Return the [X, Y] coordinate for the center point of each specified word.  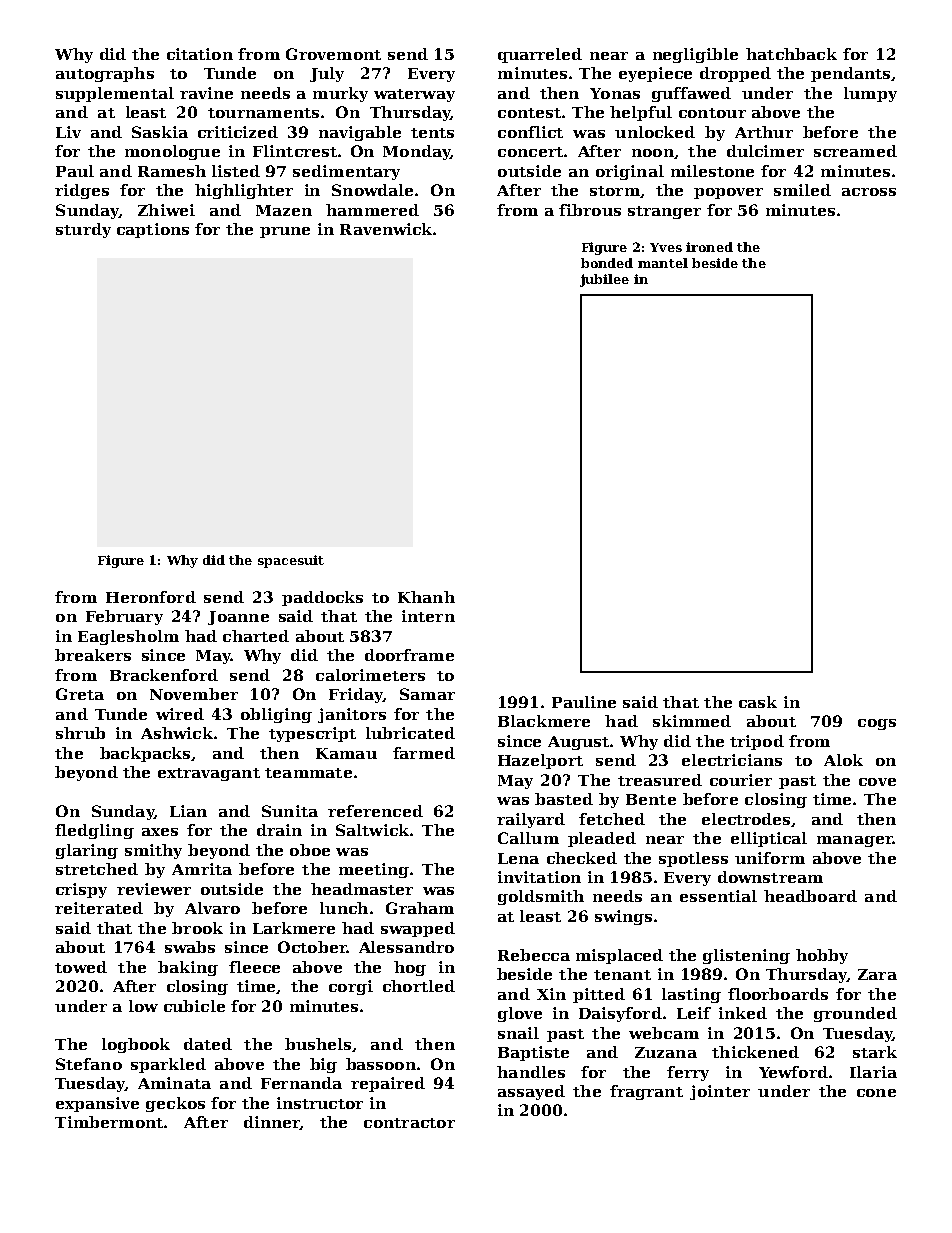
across [869, 192]
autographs [105, 74]
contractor [409, 1123]
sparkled [168, 1065]
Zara [877, 974]
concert [530, 152]
